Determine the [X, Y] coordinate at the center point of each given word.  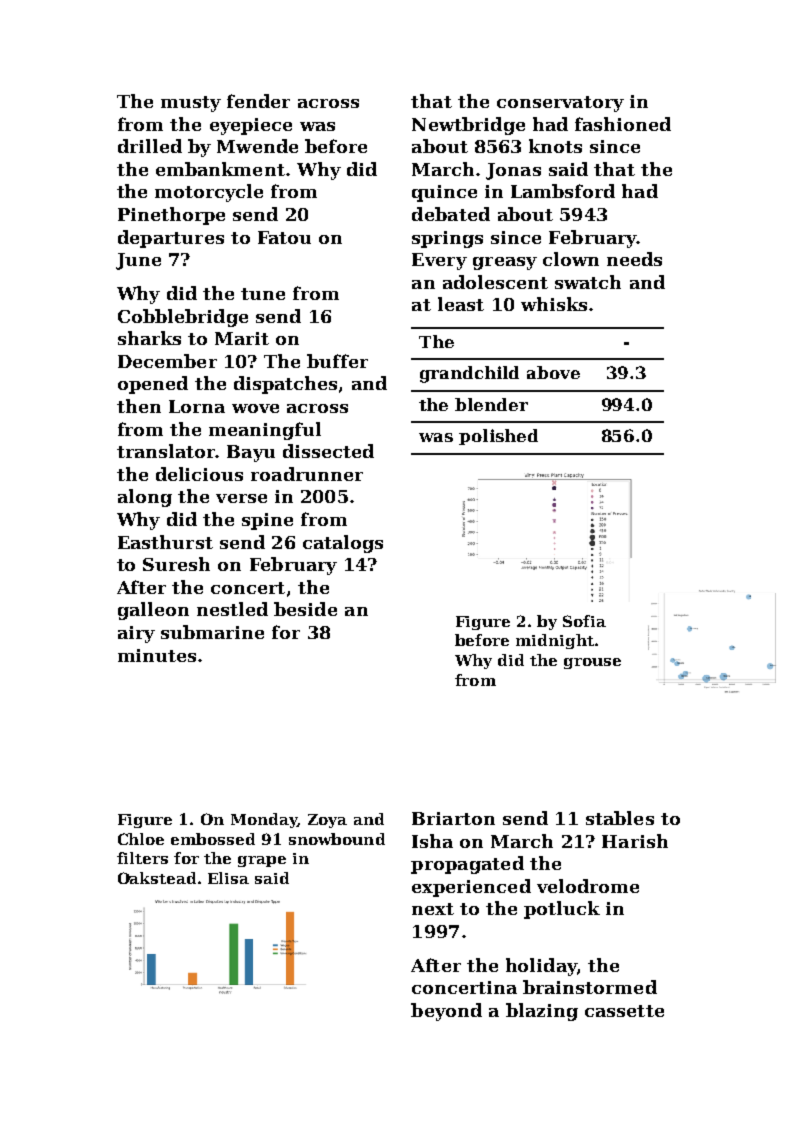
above [553, 372]
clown [571, 259]
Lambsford [563, 191]
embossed [213, 839]
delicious [199, 474]
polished [498, 437]
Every [439, 261]
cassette [624, 1011]
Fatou [284, 237]
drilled [150, 146]
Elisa [228, 878]
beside [305, 609]
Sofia [584, 621]
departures [171, 239]
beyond [446, 1012]
